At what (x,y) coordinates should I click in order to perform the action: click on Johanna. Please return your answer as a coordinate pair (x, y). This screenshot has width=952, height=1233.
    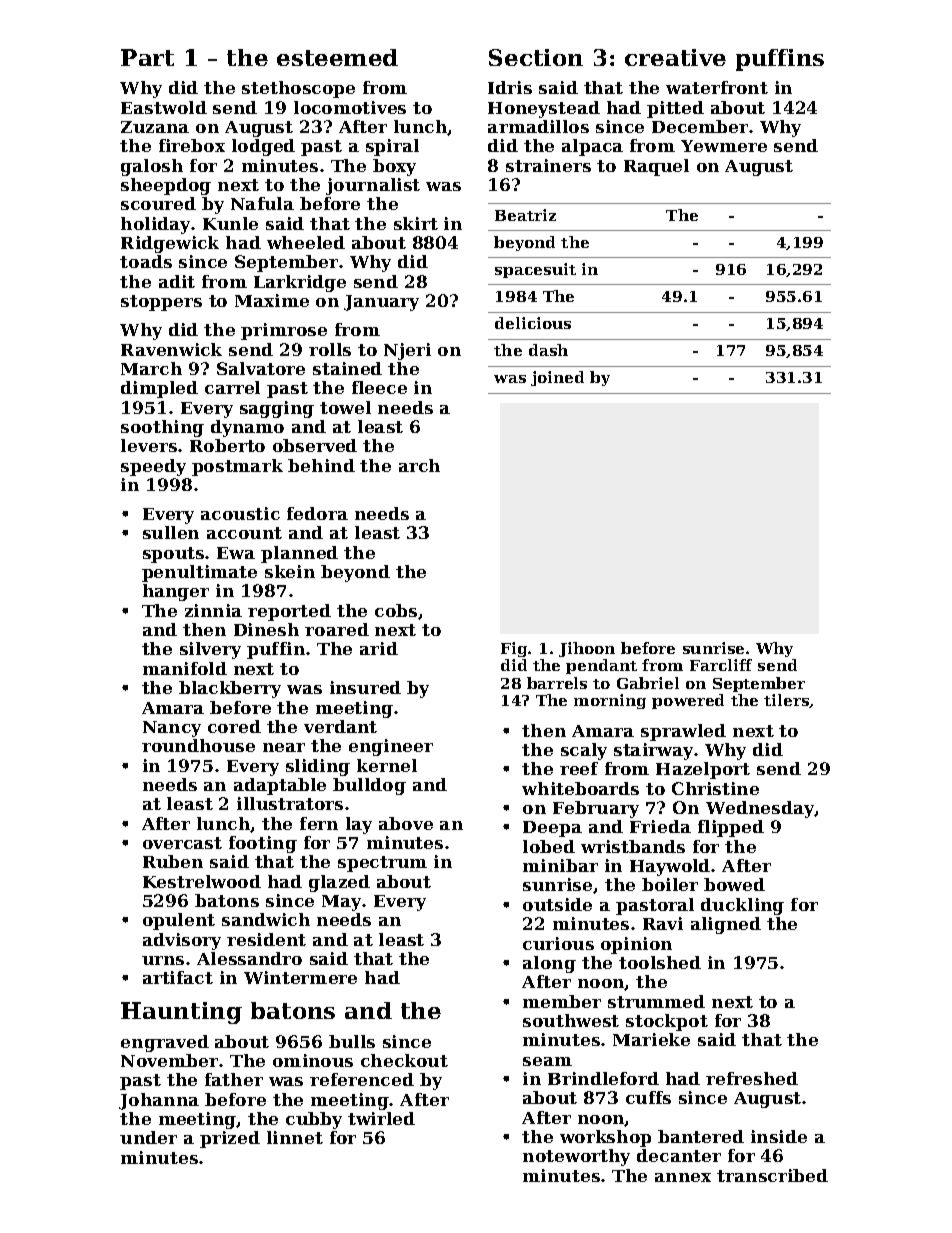
    Looking at the image, I should click on (159, 1101).
